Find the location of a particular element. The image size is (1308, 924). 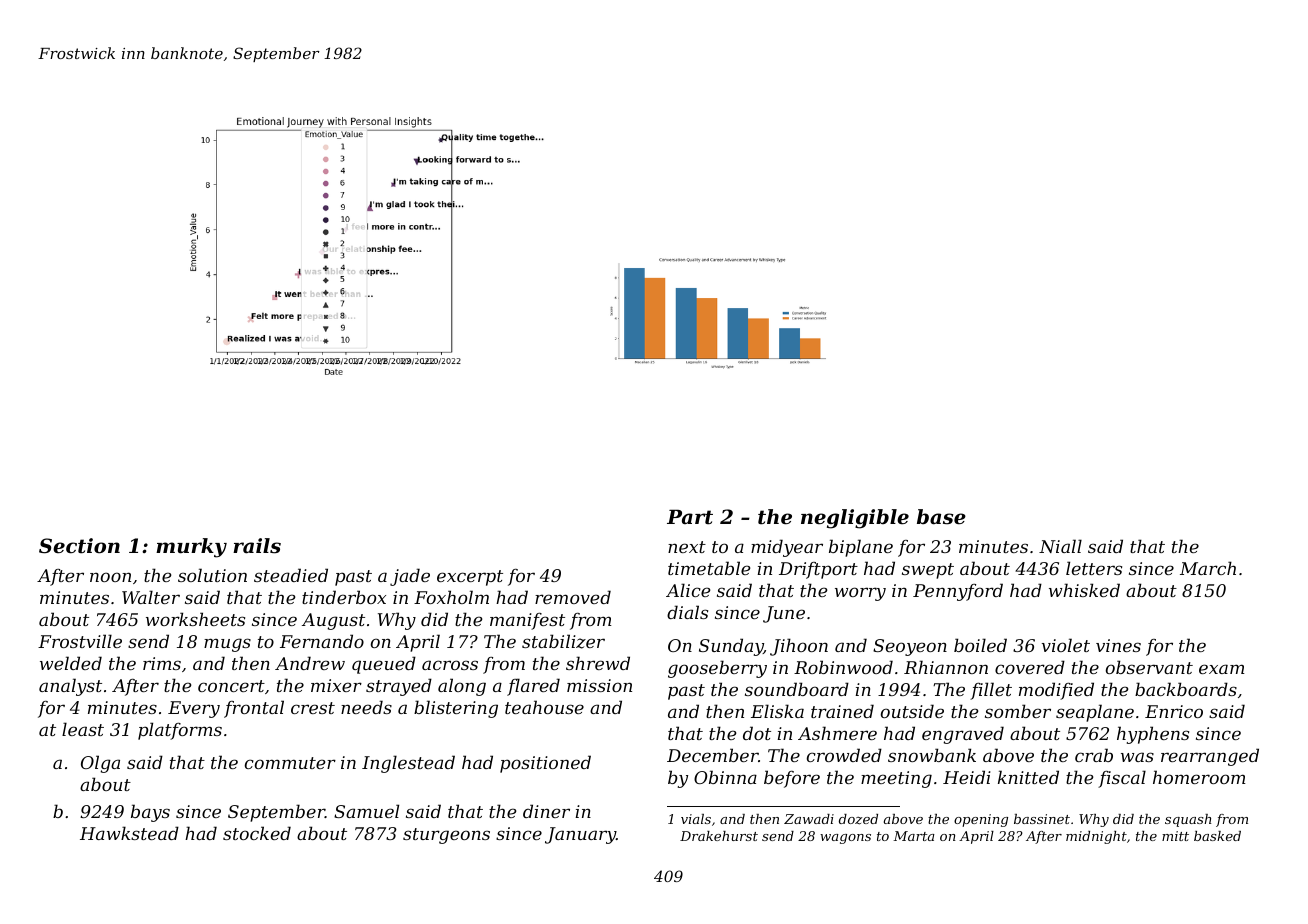

negligible is located at coordinates (855, 519).
